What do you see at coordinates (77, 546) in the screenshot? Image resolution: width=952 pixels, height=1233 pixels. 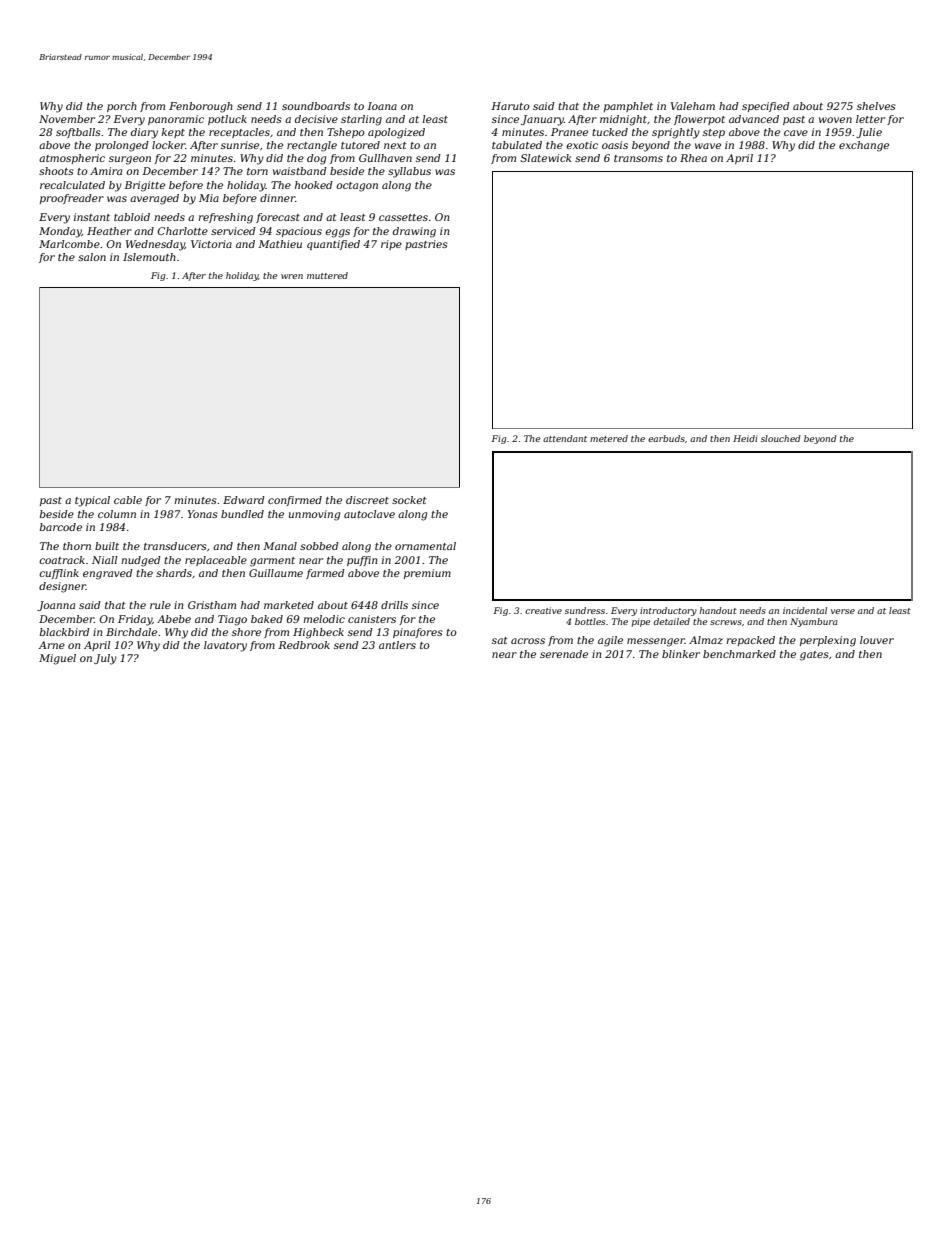 I see `thorn` at bounding box center [77, 546].
